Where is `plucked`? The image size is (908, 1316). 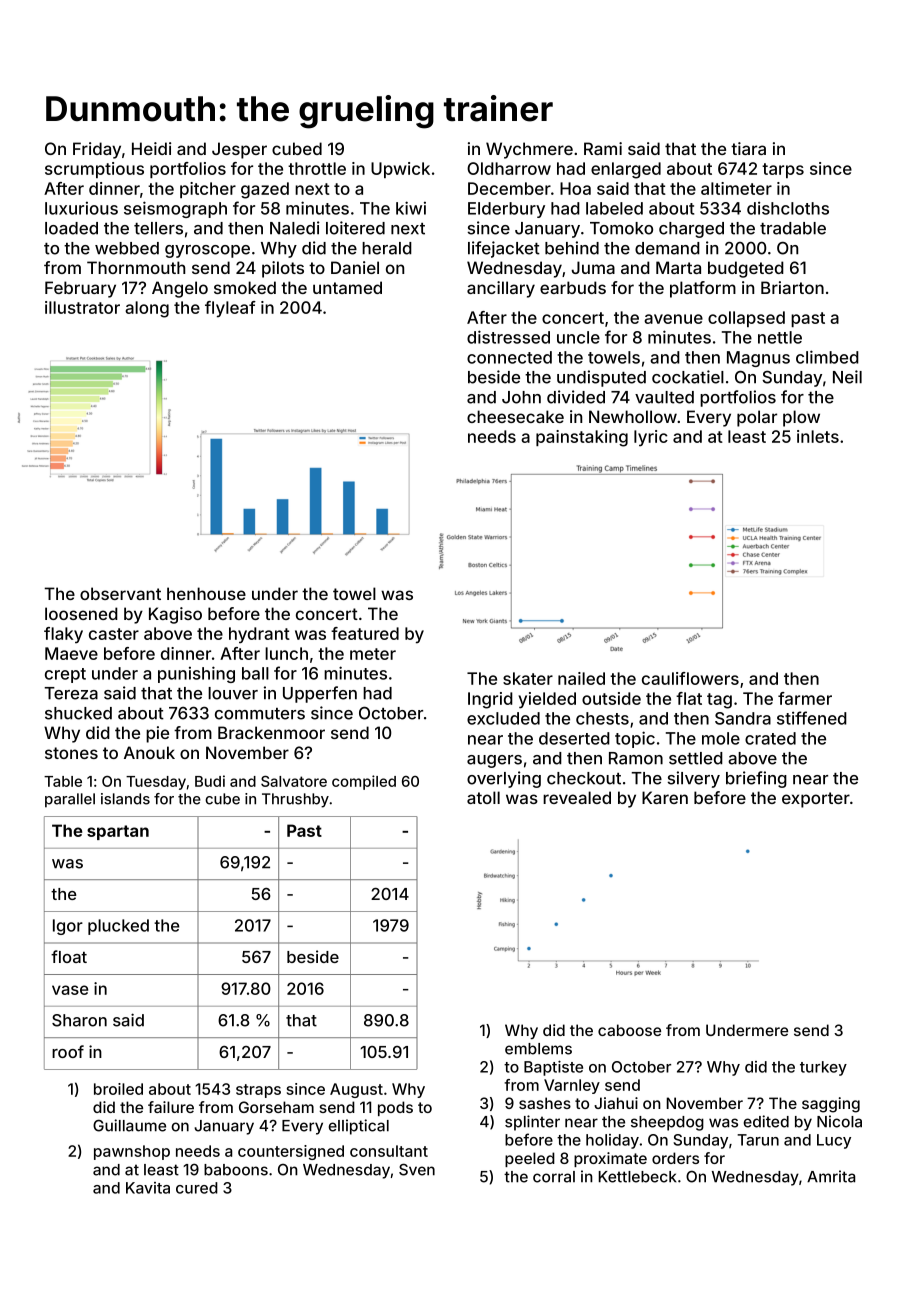 plucked is located at coordinates (118, 927).
